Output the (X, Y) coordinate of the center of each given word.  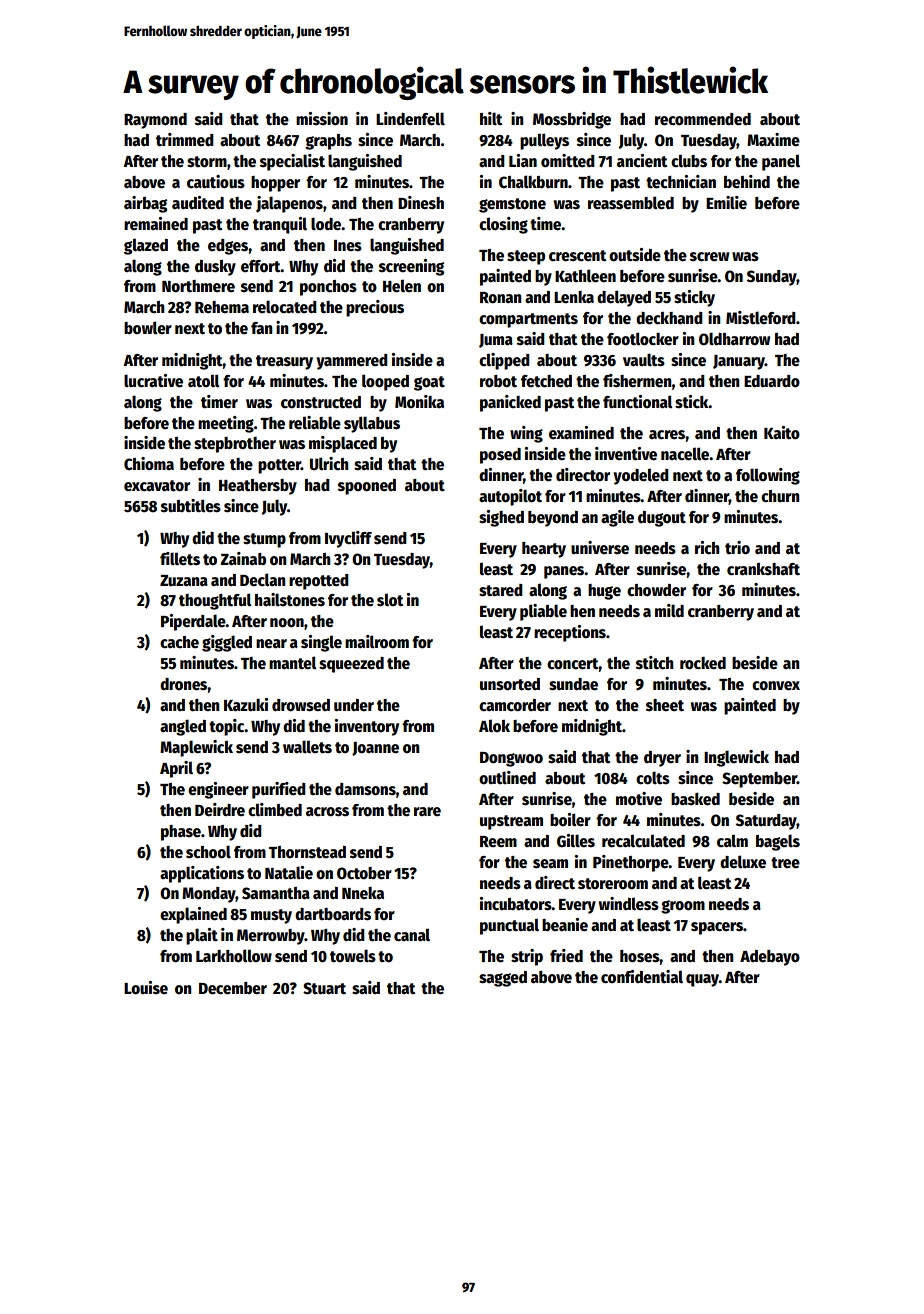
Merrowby (271, 937)
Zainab (243, 558)
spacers (717, 928)
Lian (523, 160)
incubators (516, 904)
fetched (546, 381)
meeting (226, 424)
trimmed (185, 139)
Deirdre (220, 809)
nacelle (685, 454)
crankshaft (763, 569)
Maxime (773, 139)
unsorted (510, 684)
